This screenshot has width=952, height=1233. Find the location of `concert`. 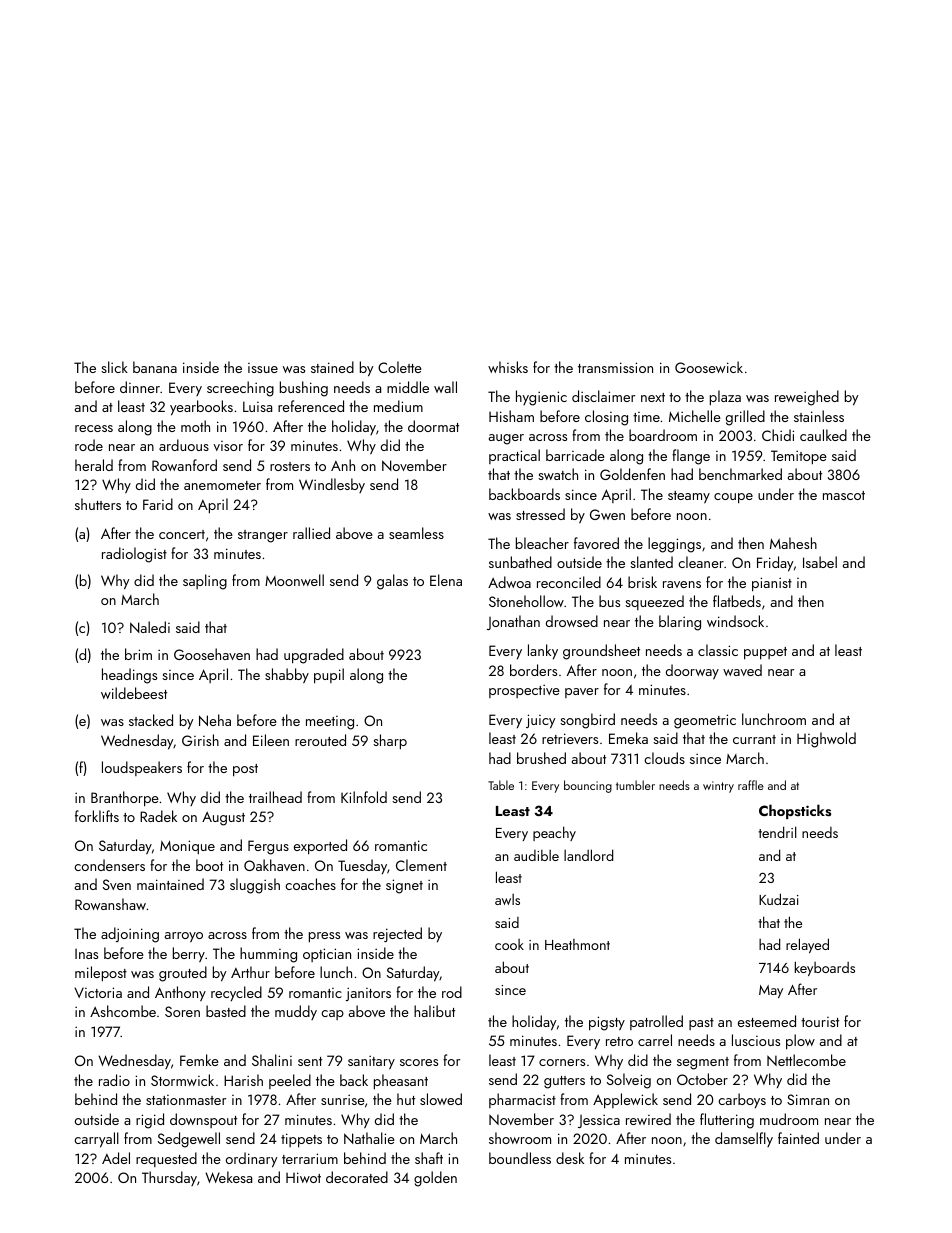

concert is located at coordinates (182, 534).
